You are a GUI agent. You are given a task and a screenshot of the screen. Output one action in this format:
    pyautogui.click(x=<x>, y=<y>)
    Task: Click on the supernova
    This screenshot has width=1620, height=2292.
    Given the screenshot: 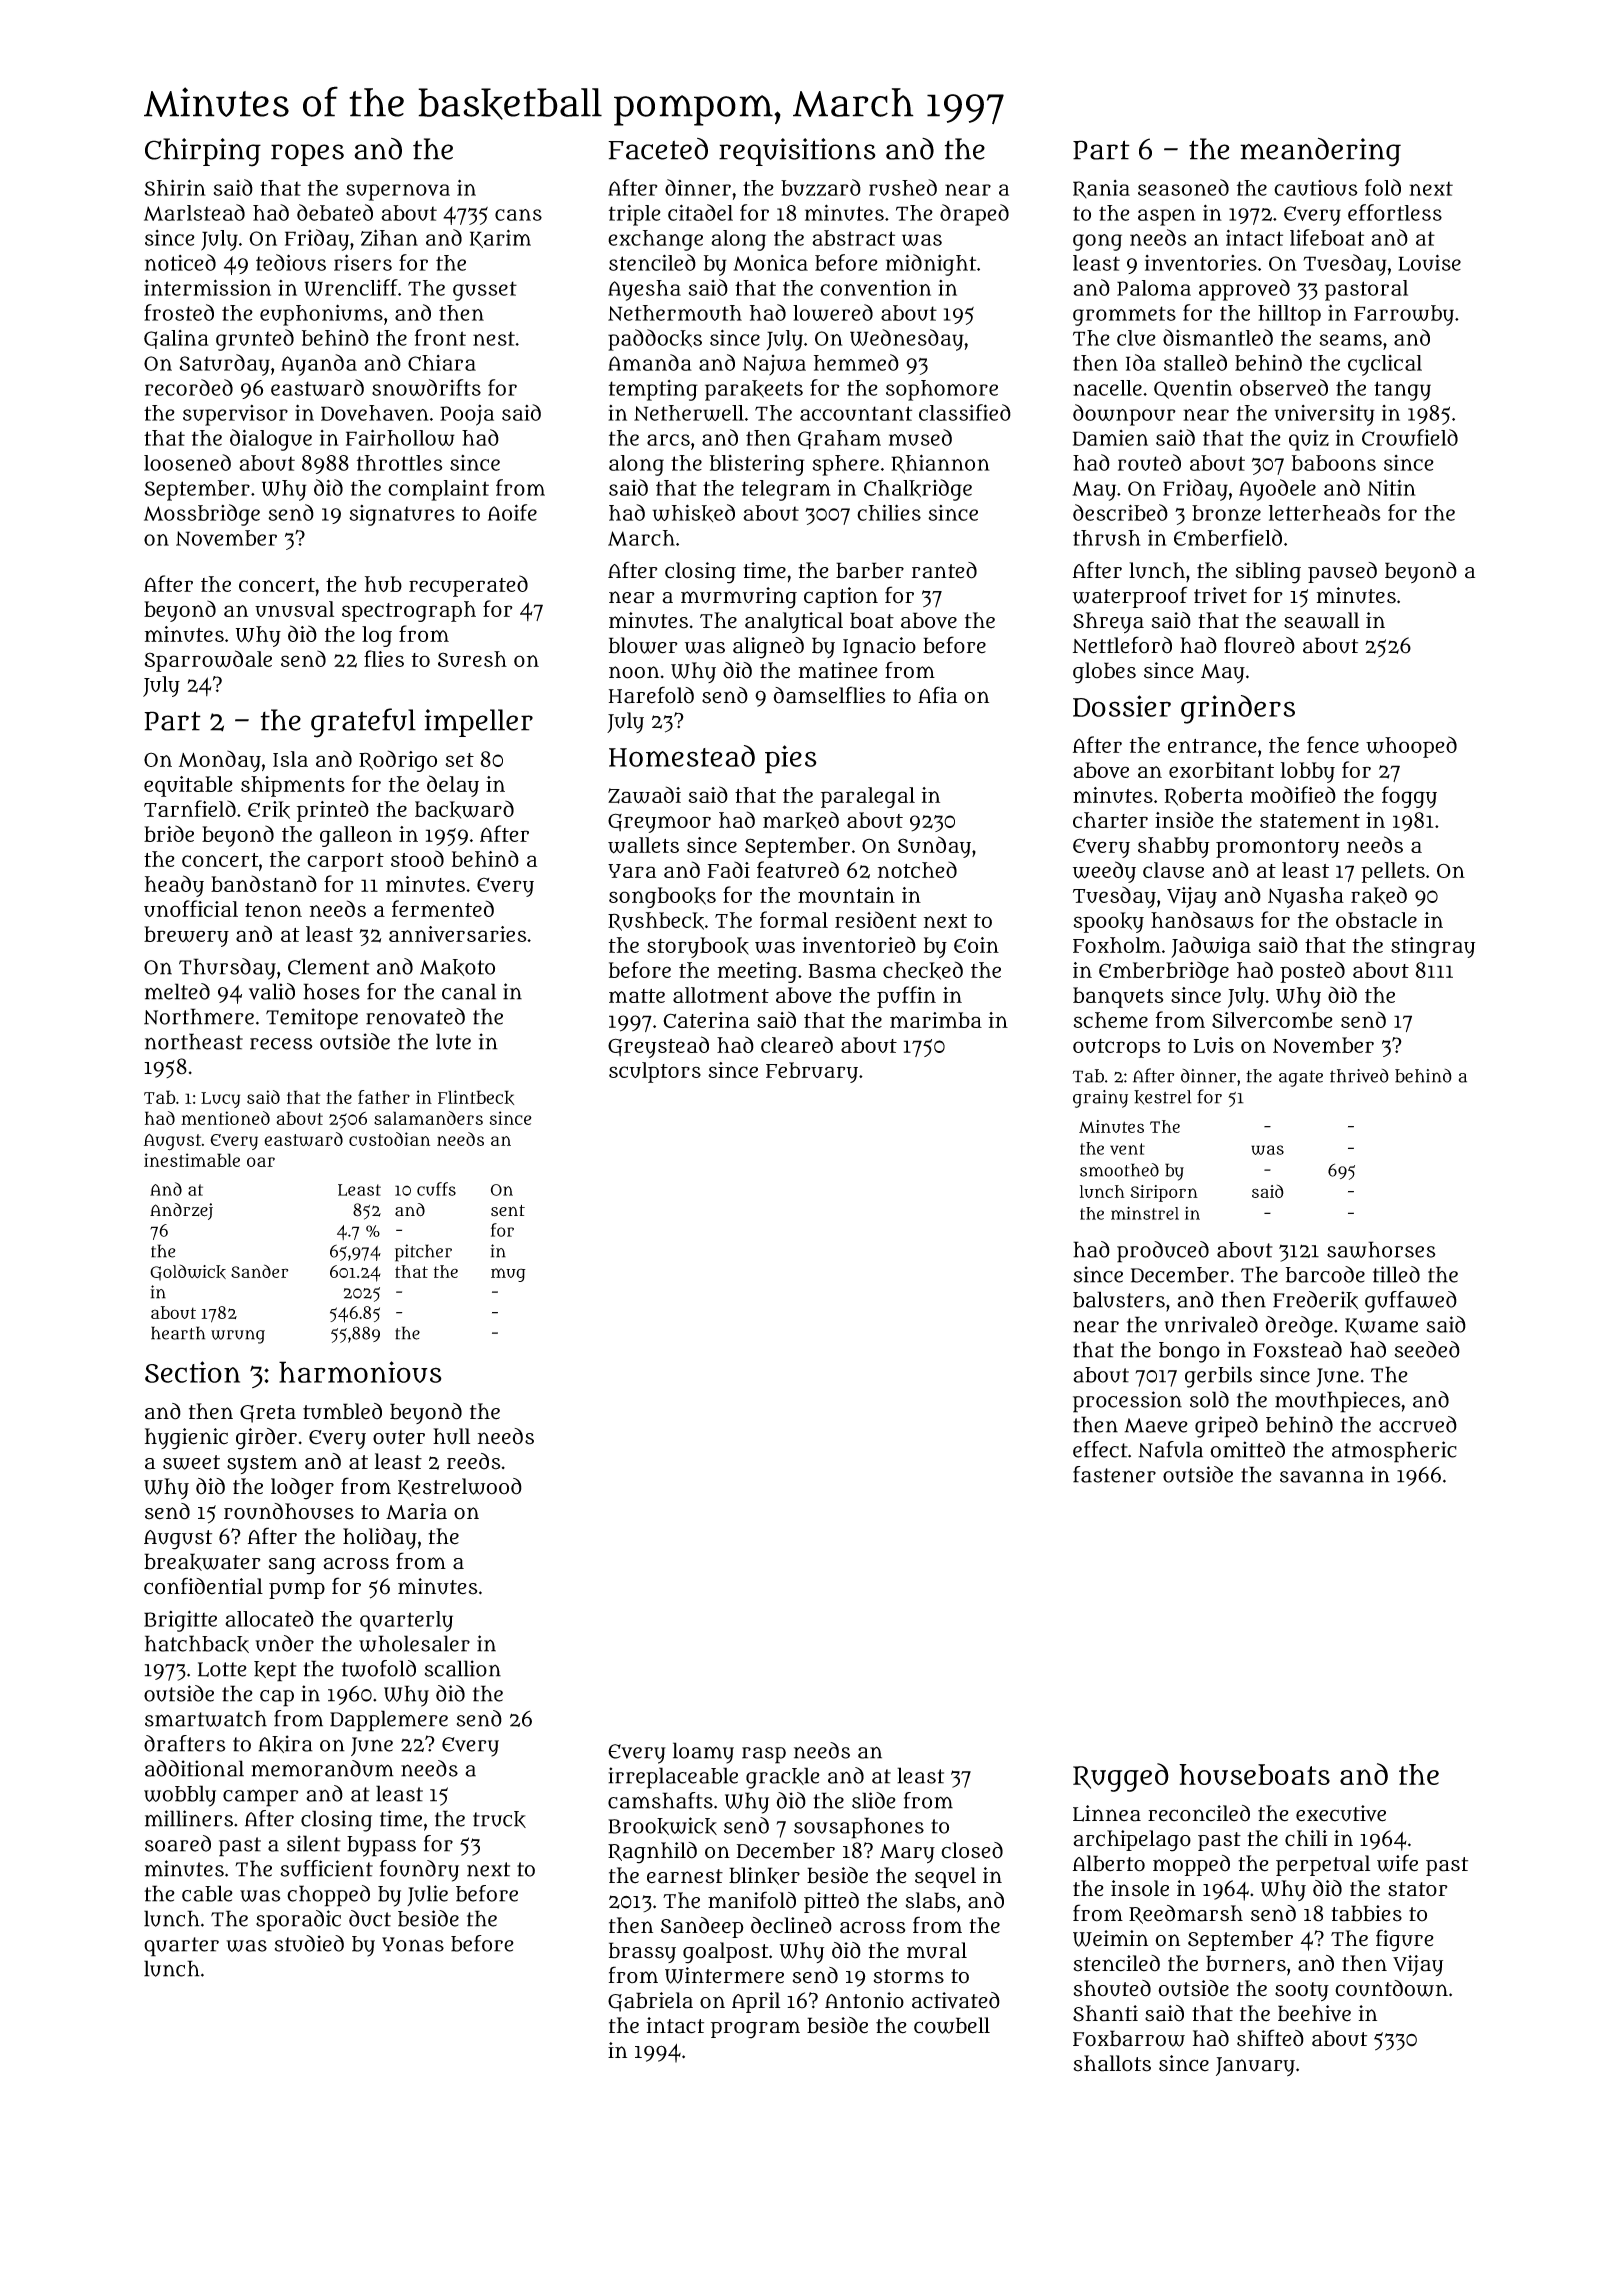 What is the action you would take?
    pyautogui.click(x=398, y=192)
